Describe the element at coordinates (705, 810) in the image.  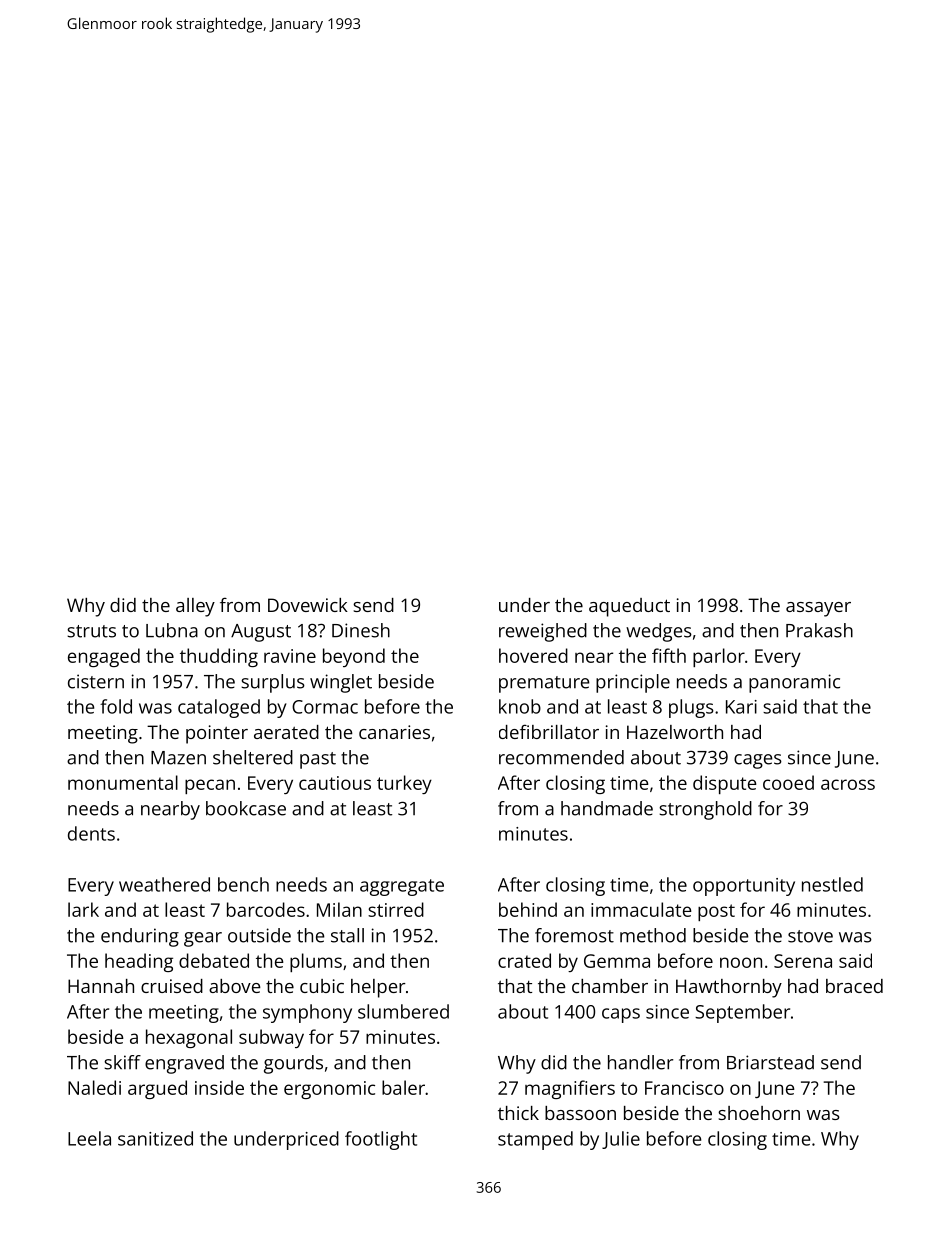
I see `stronghold` at that location.
